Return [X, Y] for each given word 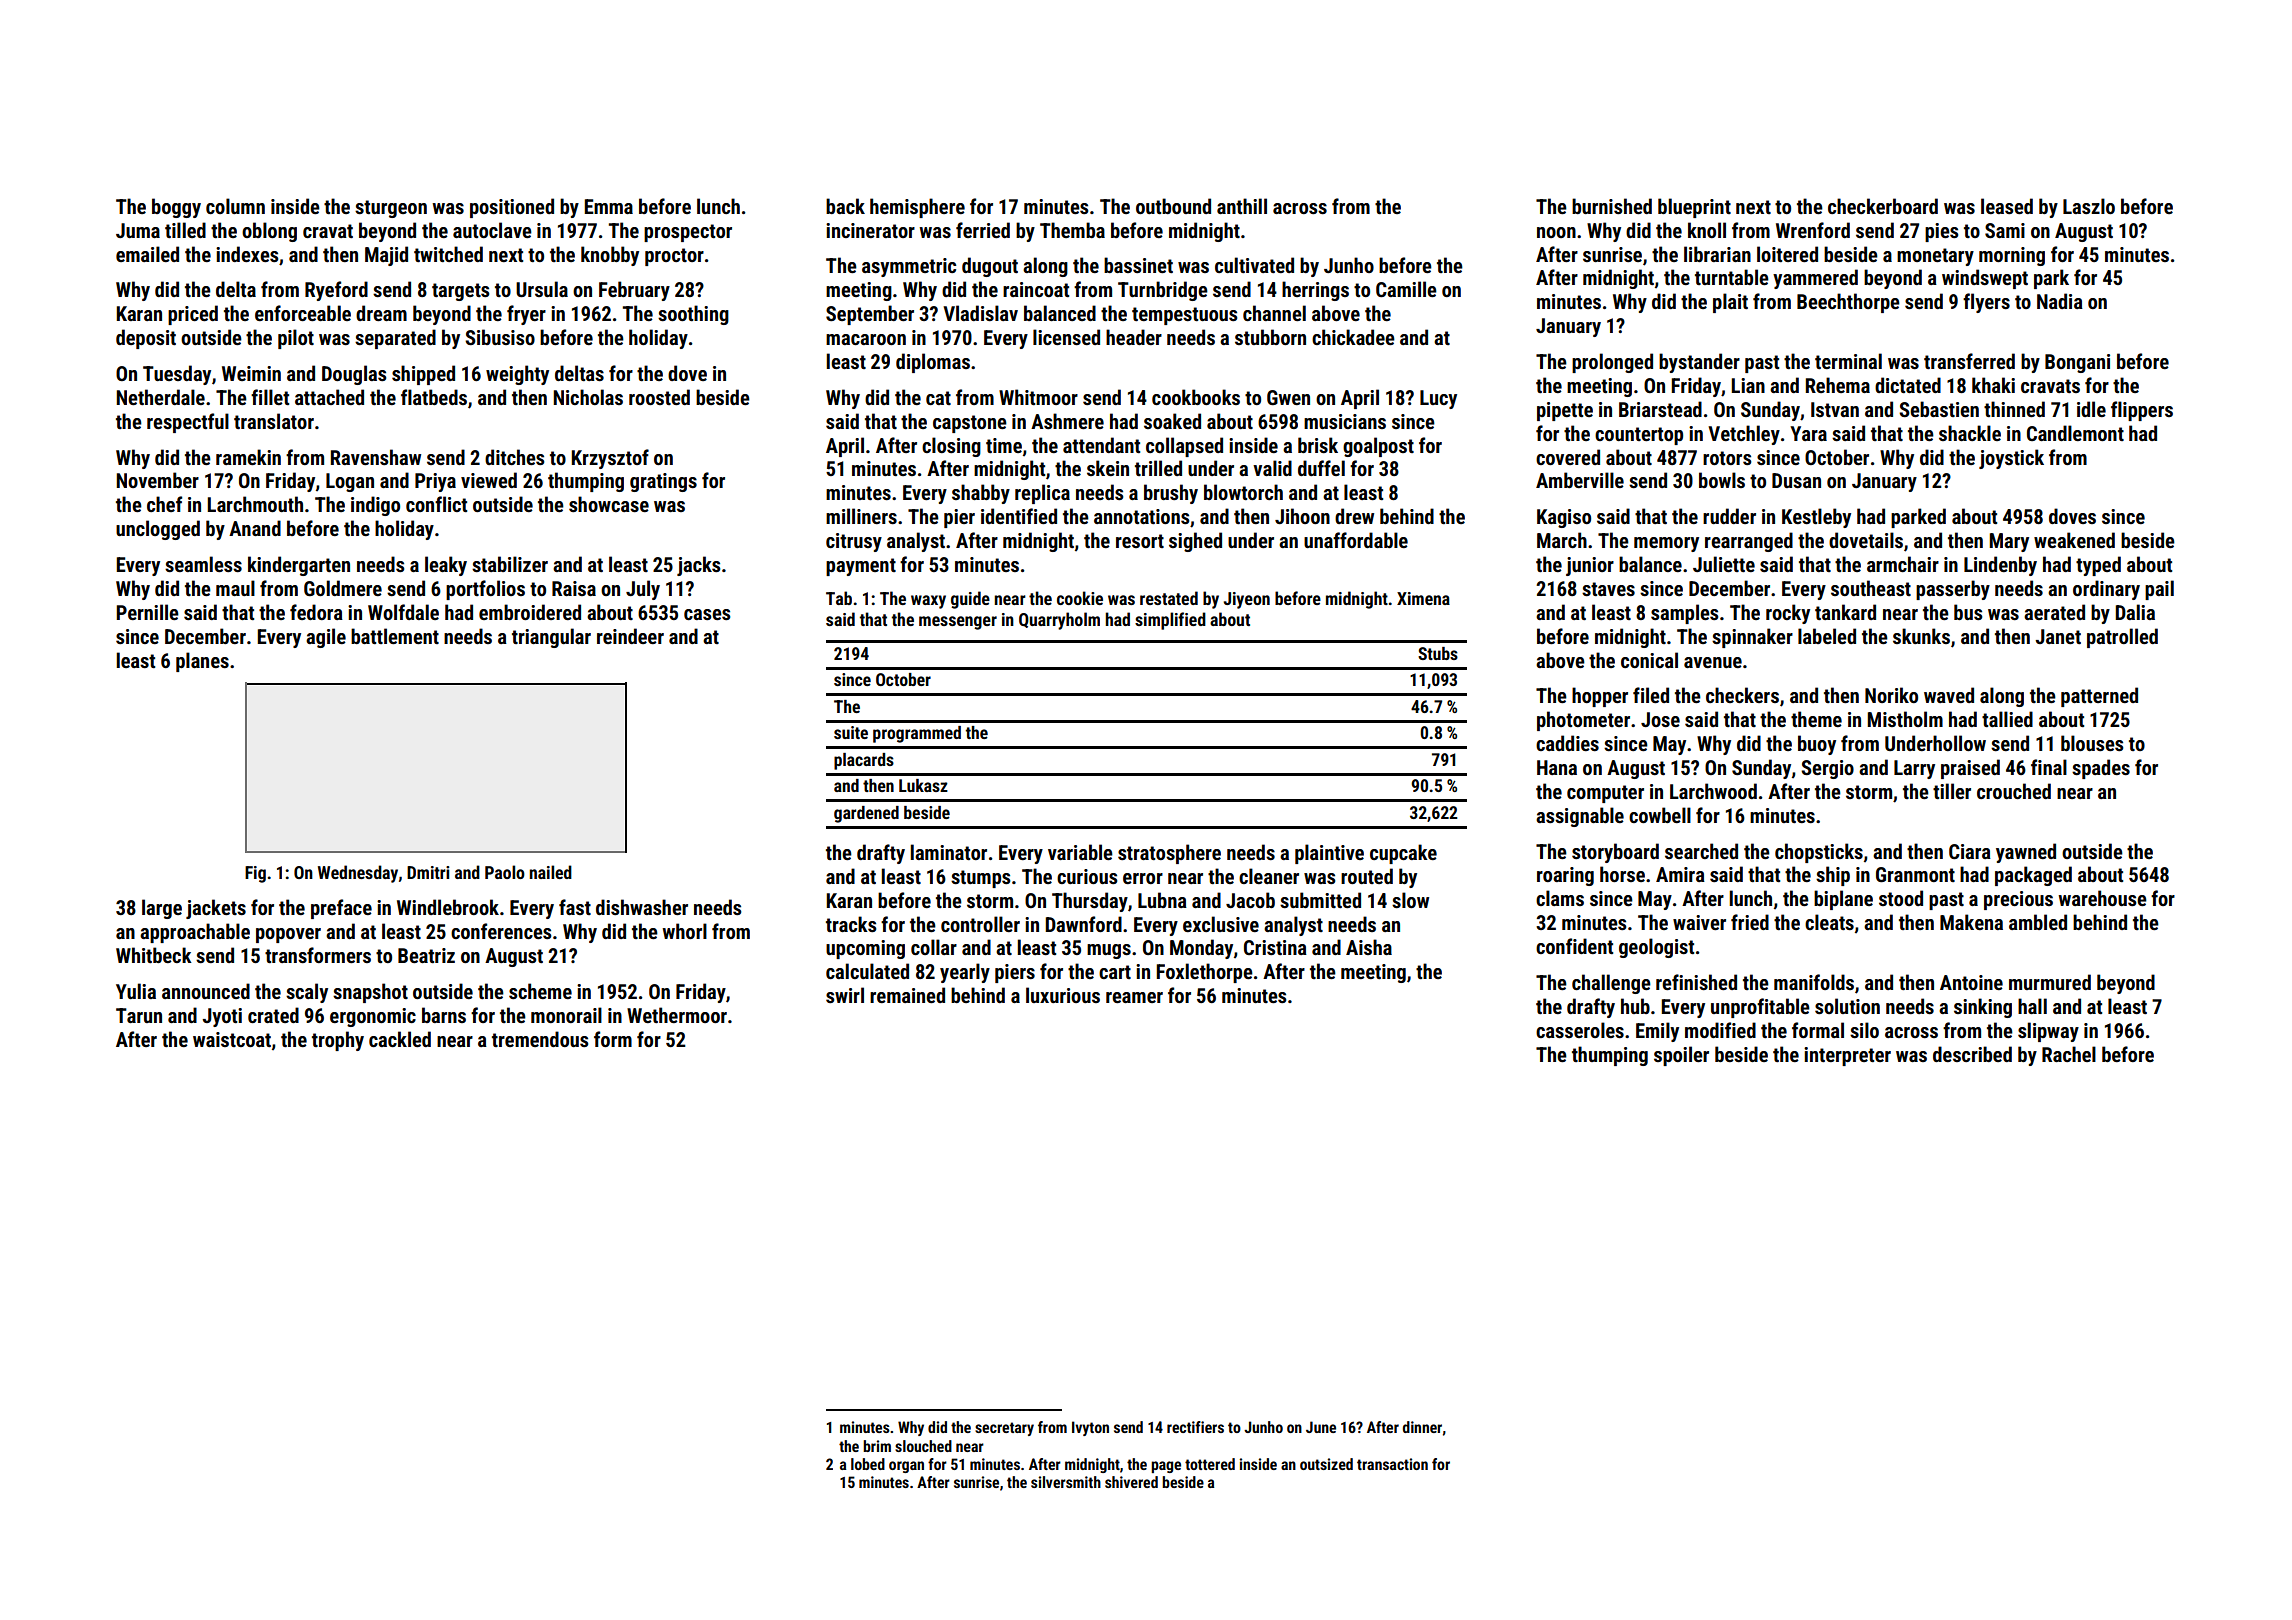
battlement [395, 636]
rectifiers [1195, 1427]
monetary [1935, 257]
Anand [255, 528]
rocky [1788, 614]
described [1972, 1054]
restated [1169, 598]
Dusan [1796, 480]
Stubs [1438, 653]
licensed [1066, 337]
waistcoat [232, 1039]
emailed [147, 254]
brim [877, 1446]
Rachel [2069, 1054]
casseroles [1580, 1030]
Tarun [139, 1015]
